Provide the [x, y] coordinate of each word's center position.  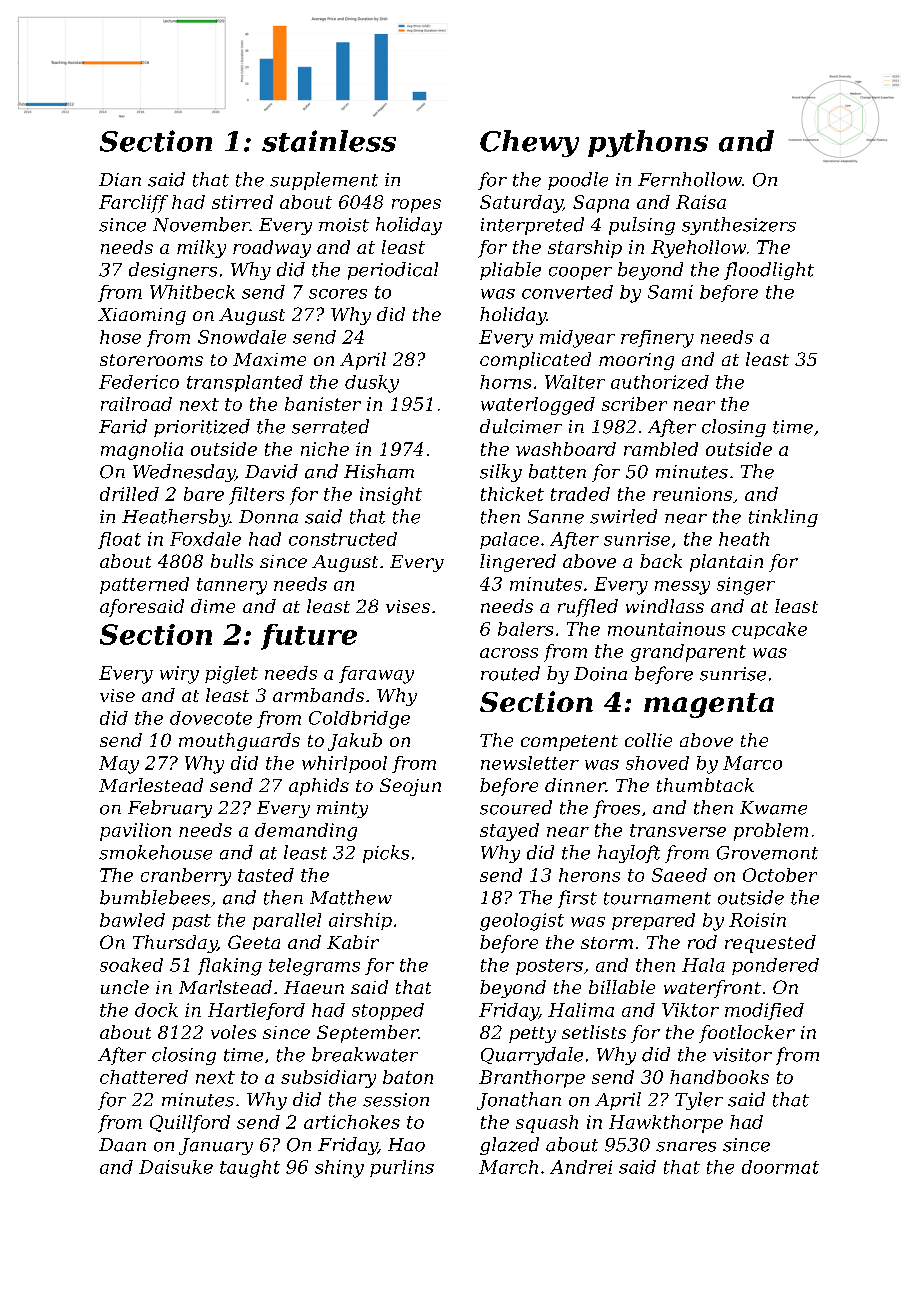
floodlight [769, 271]
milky [201, 249]
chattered [144, 1077]
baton [408, 1077]
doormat [780, 1167]
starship [585, 249]
